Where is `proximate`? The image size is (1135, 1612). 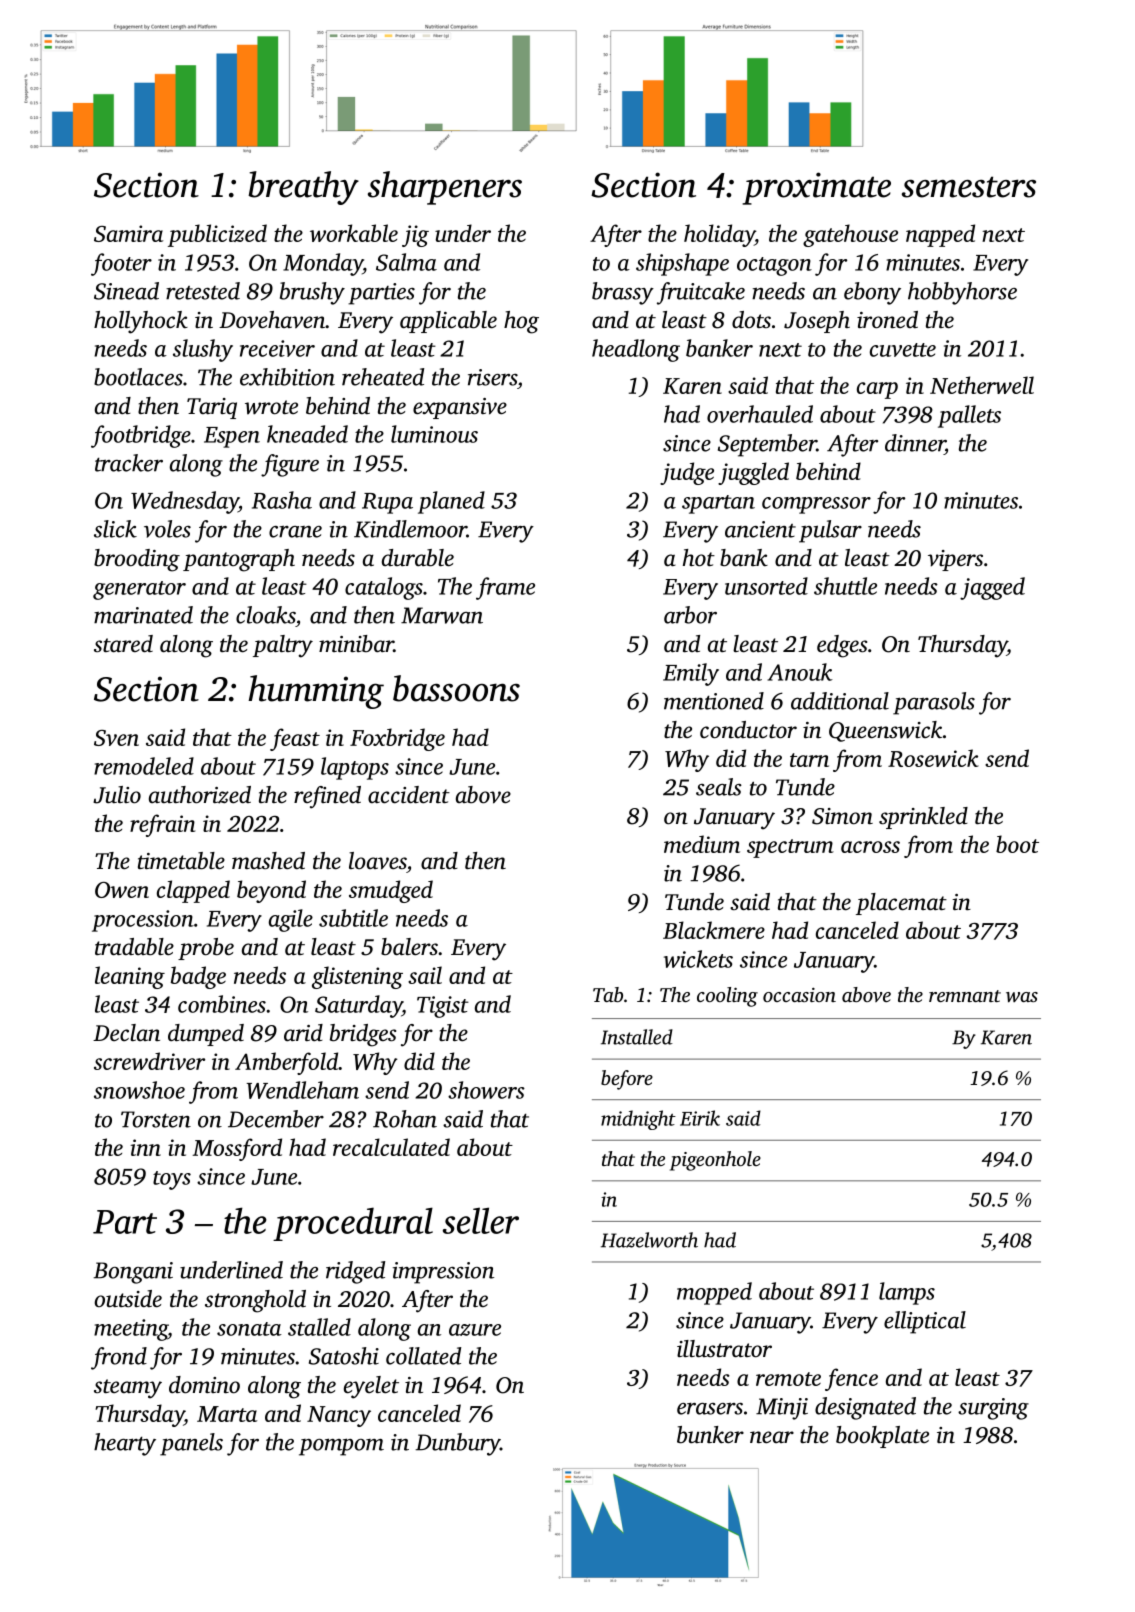
proximate is located at coordinates (816, 188).
